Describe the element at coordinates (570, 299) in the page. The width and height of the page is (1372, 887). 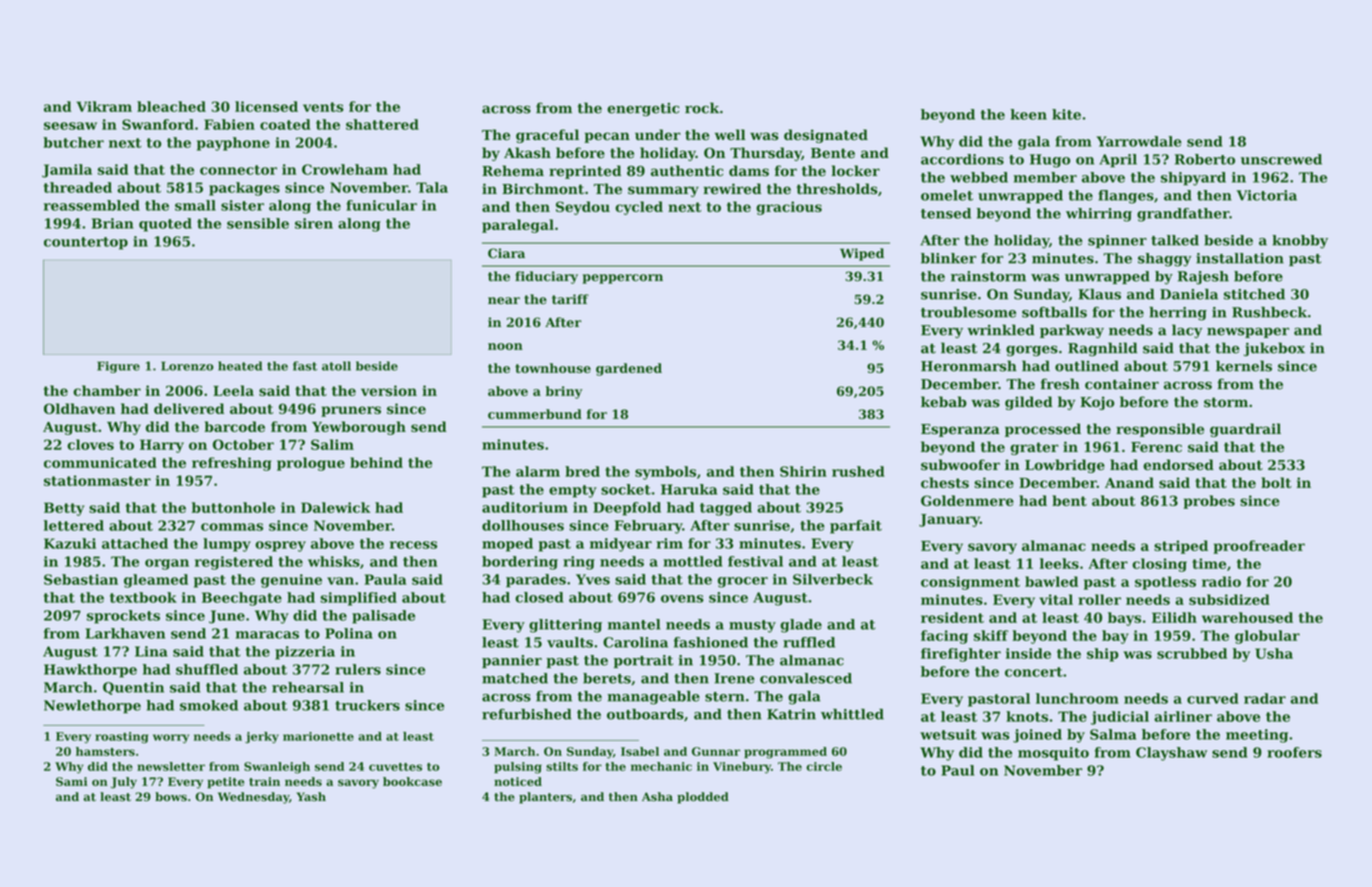
I see `tariff` at that location.
